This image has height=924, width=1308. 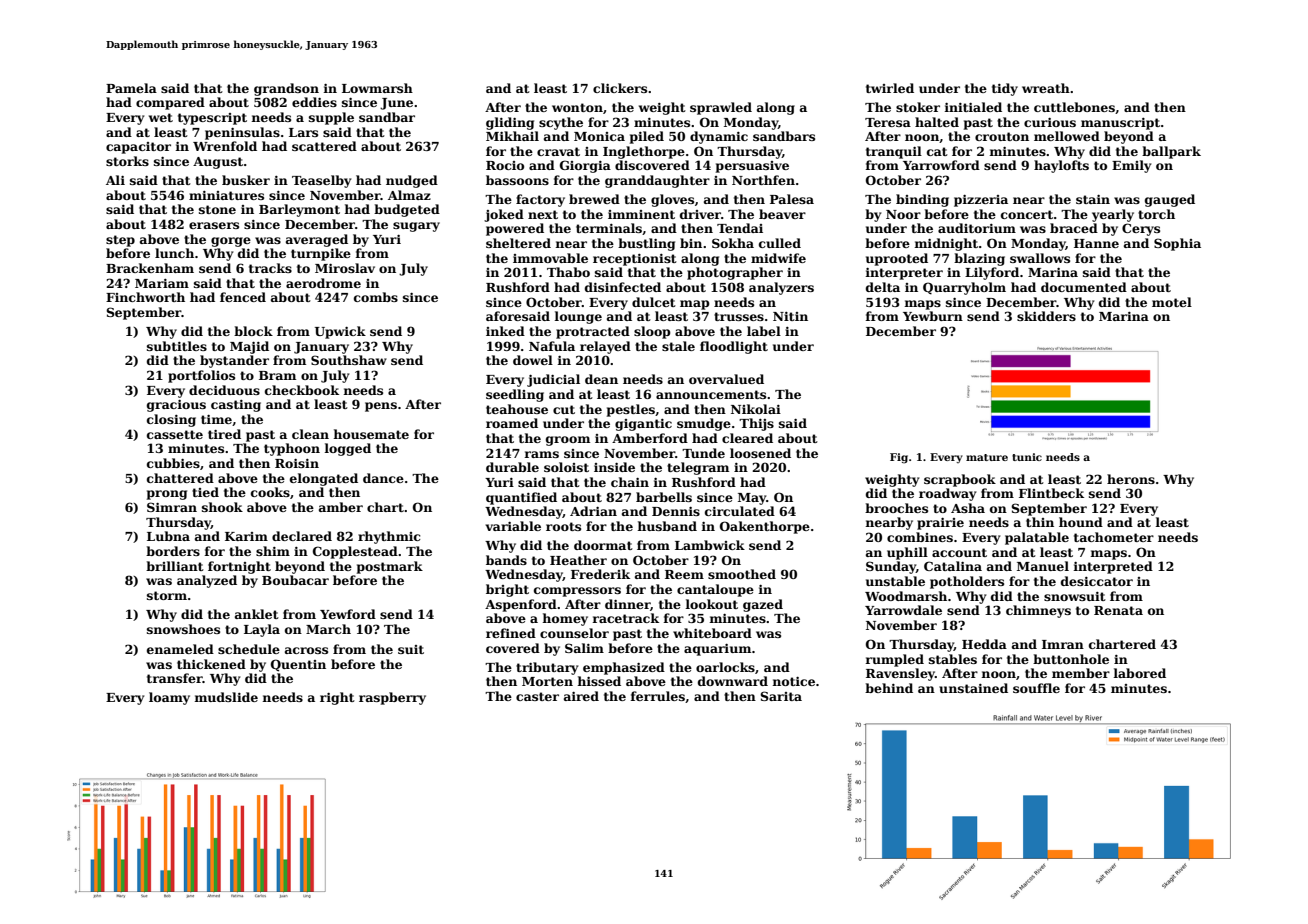 What do you see at coordinates (392, 698) in the image?
I see `raspberry` at bounding box center [392, 698].
